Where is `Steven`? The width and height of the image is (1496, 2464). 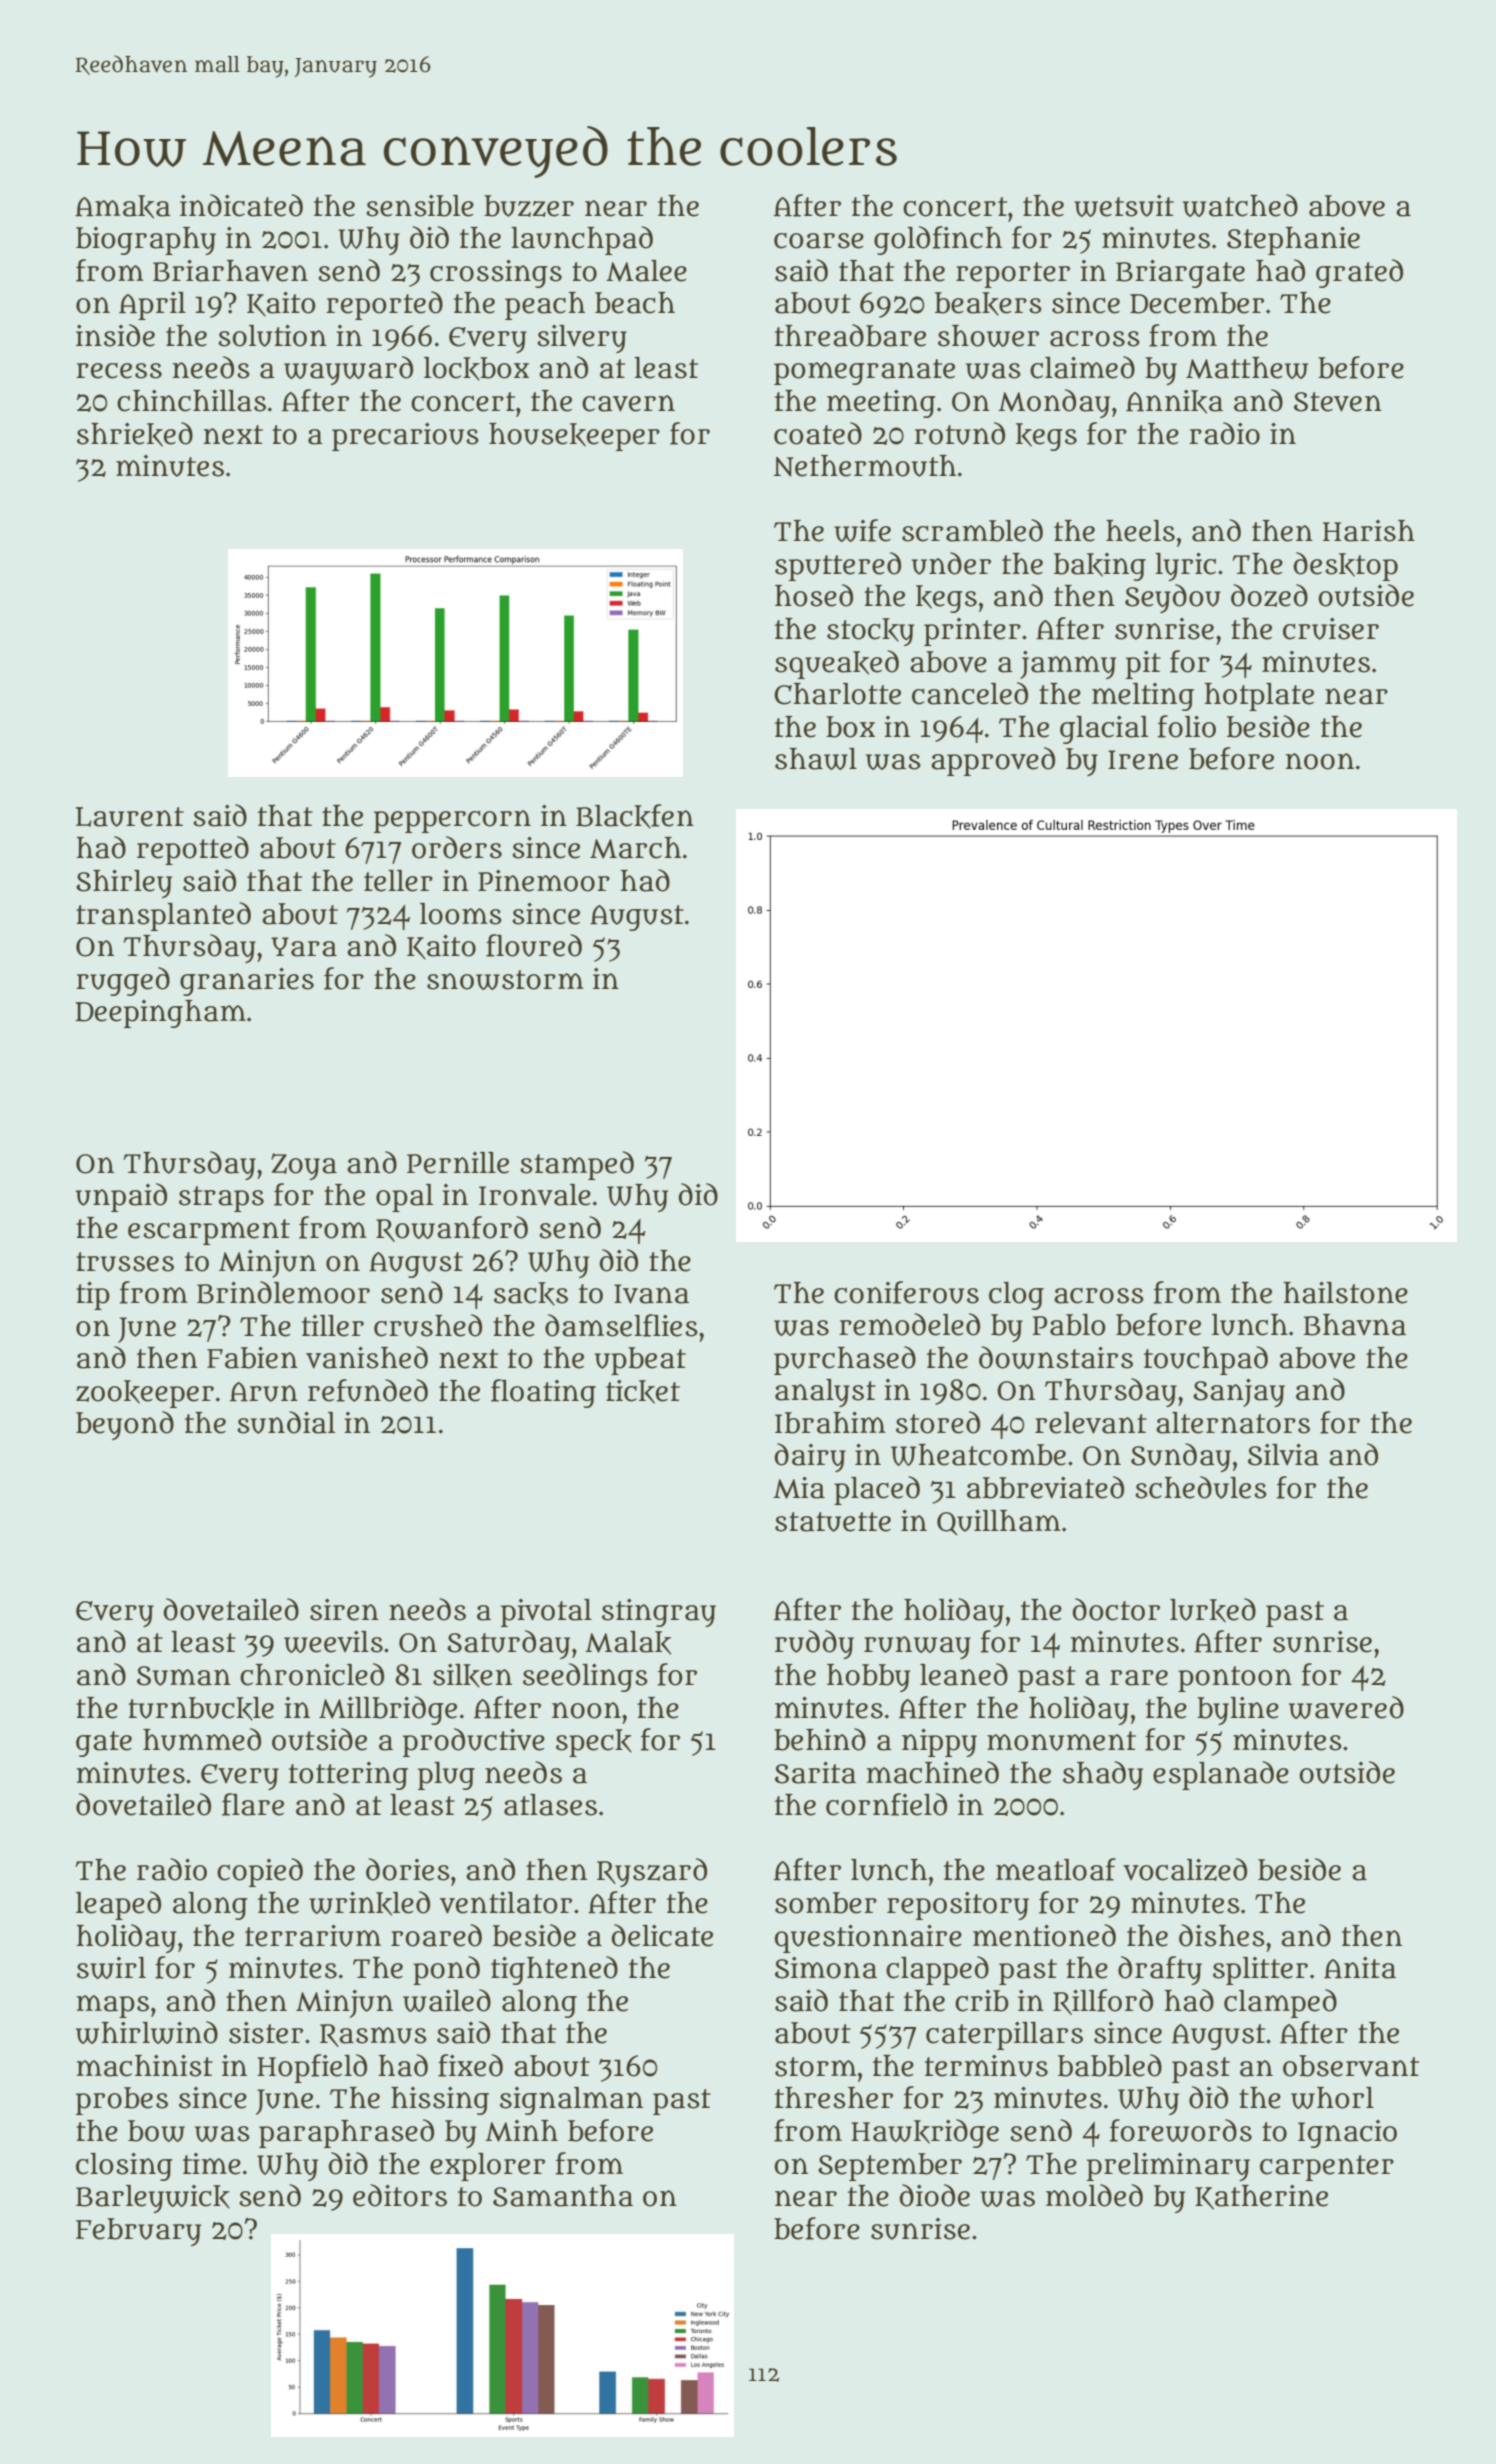
Steven is located at coordinates (1338, 402).
